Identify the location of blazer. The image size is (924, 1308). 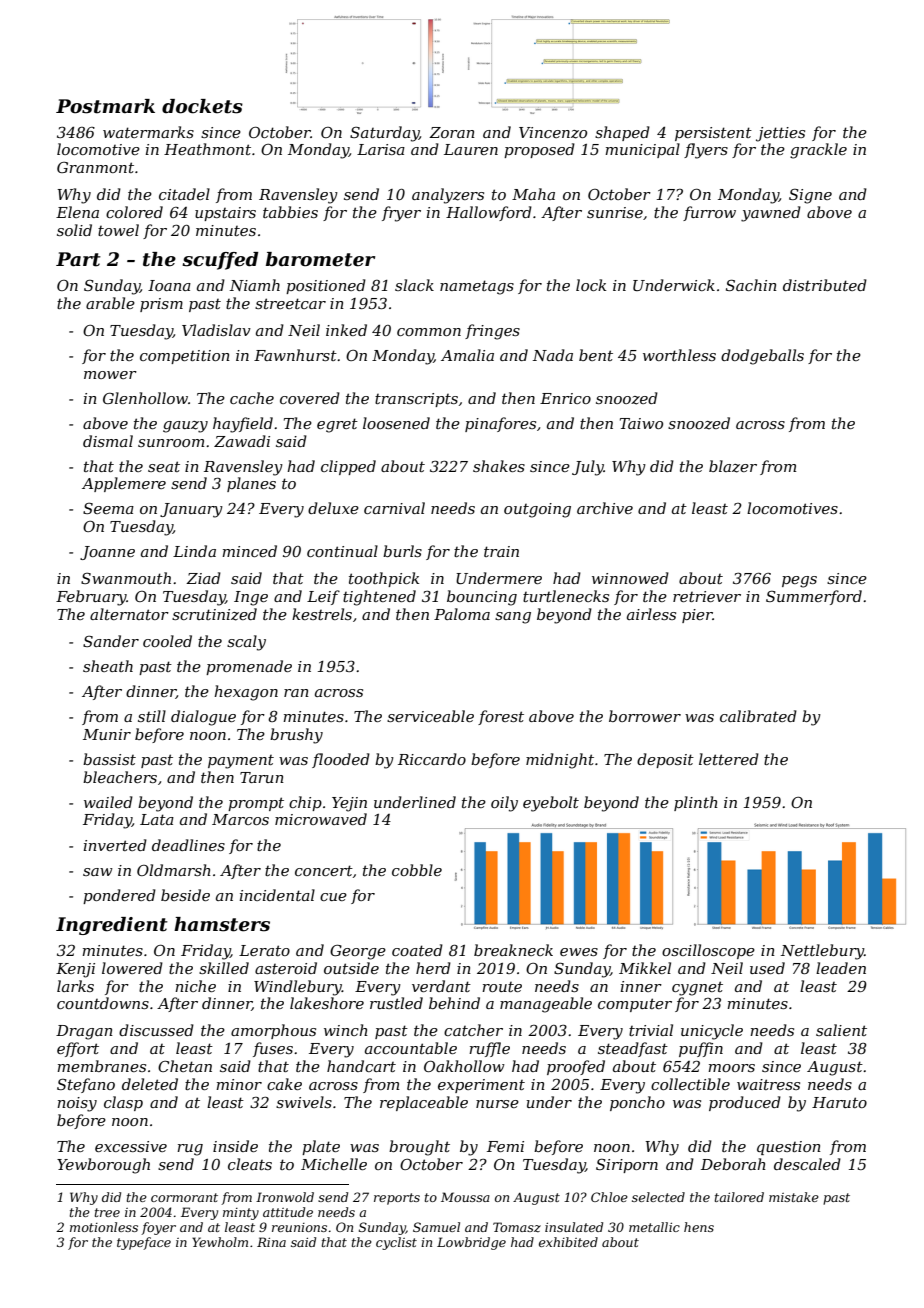
(733, 466).
